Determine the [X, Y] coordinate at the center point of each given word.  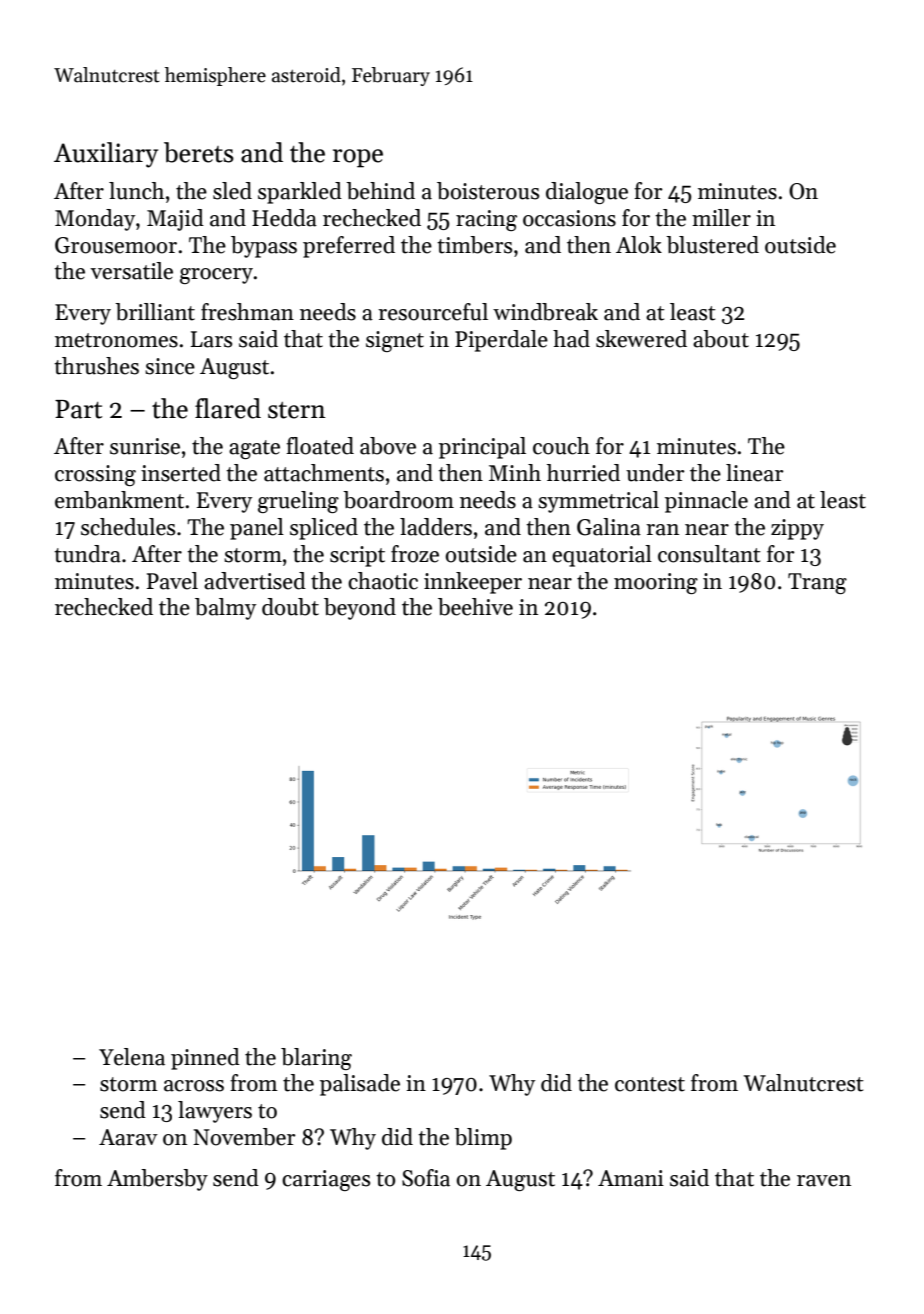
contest [650, 1084]
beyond [360, 609]
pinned [205, 1059]
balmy [225, 609]
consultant [709, 554]
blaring [316, 1059]
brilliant [155, 312]
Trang [817, 583]
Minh [515, 472]
